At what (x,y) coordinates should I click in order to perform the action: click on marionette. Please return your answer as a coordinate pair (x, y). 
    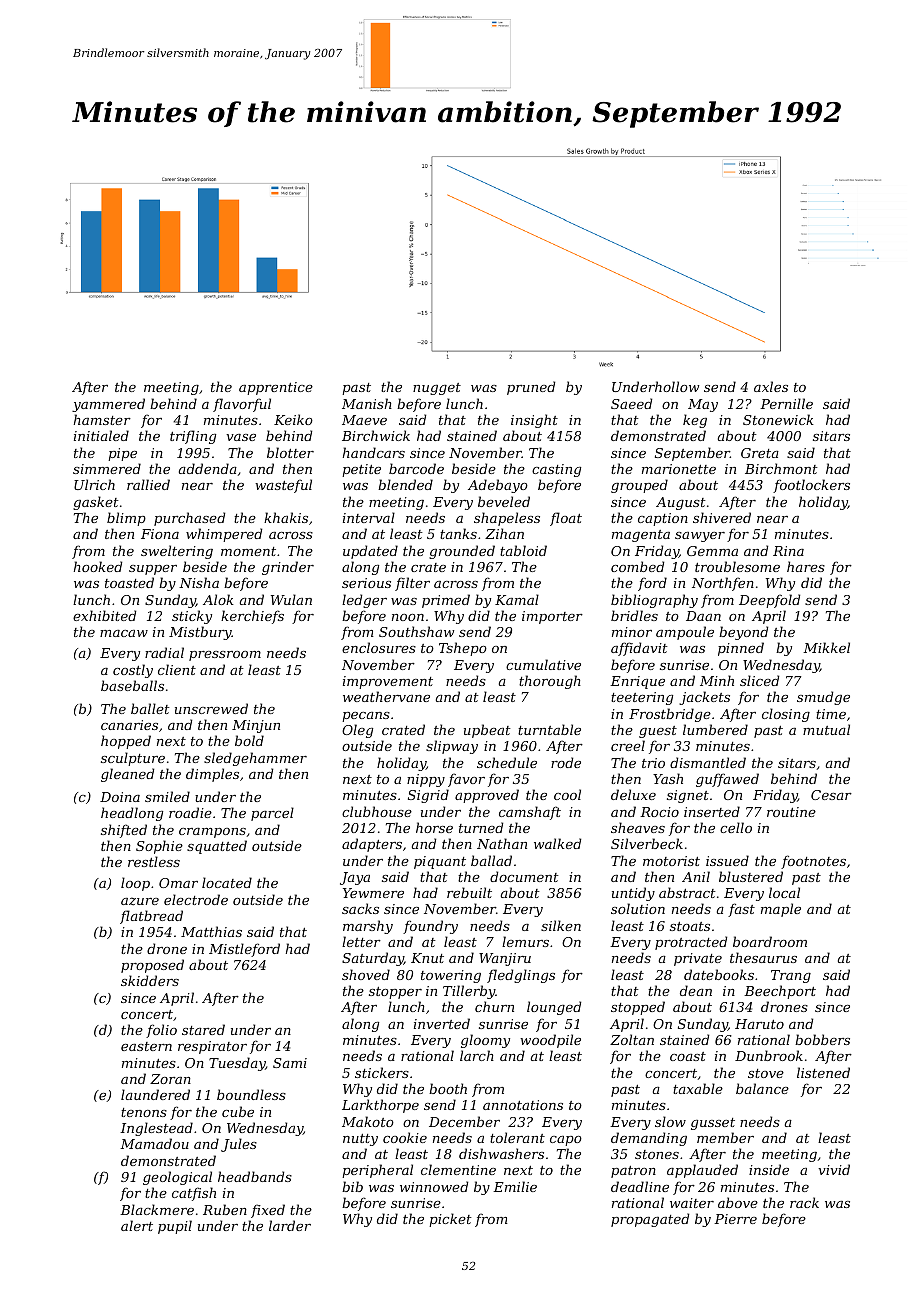
    Looking at the image, I should click on (679, 469).
